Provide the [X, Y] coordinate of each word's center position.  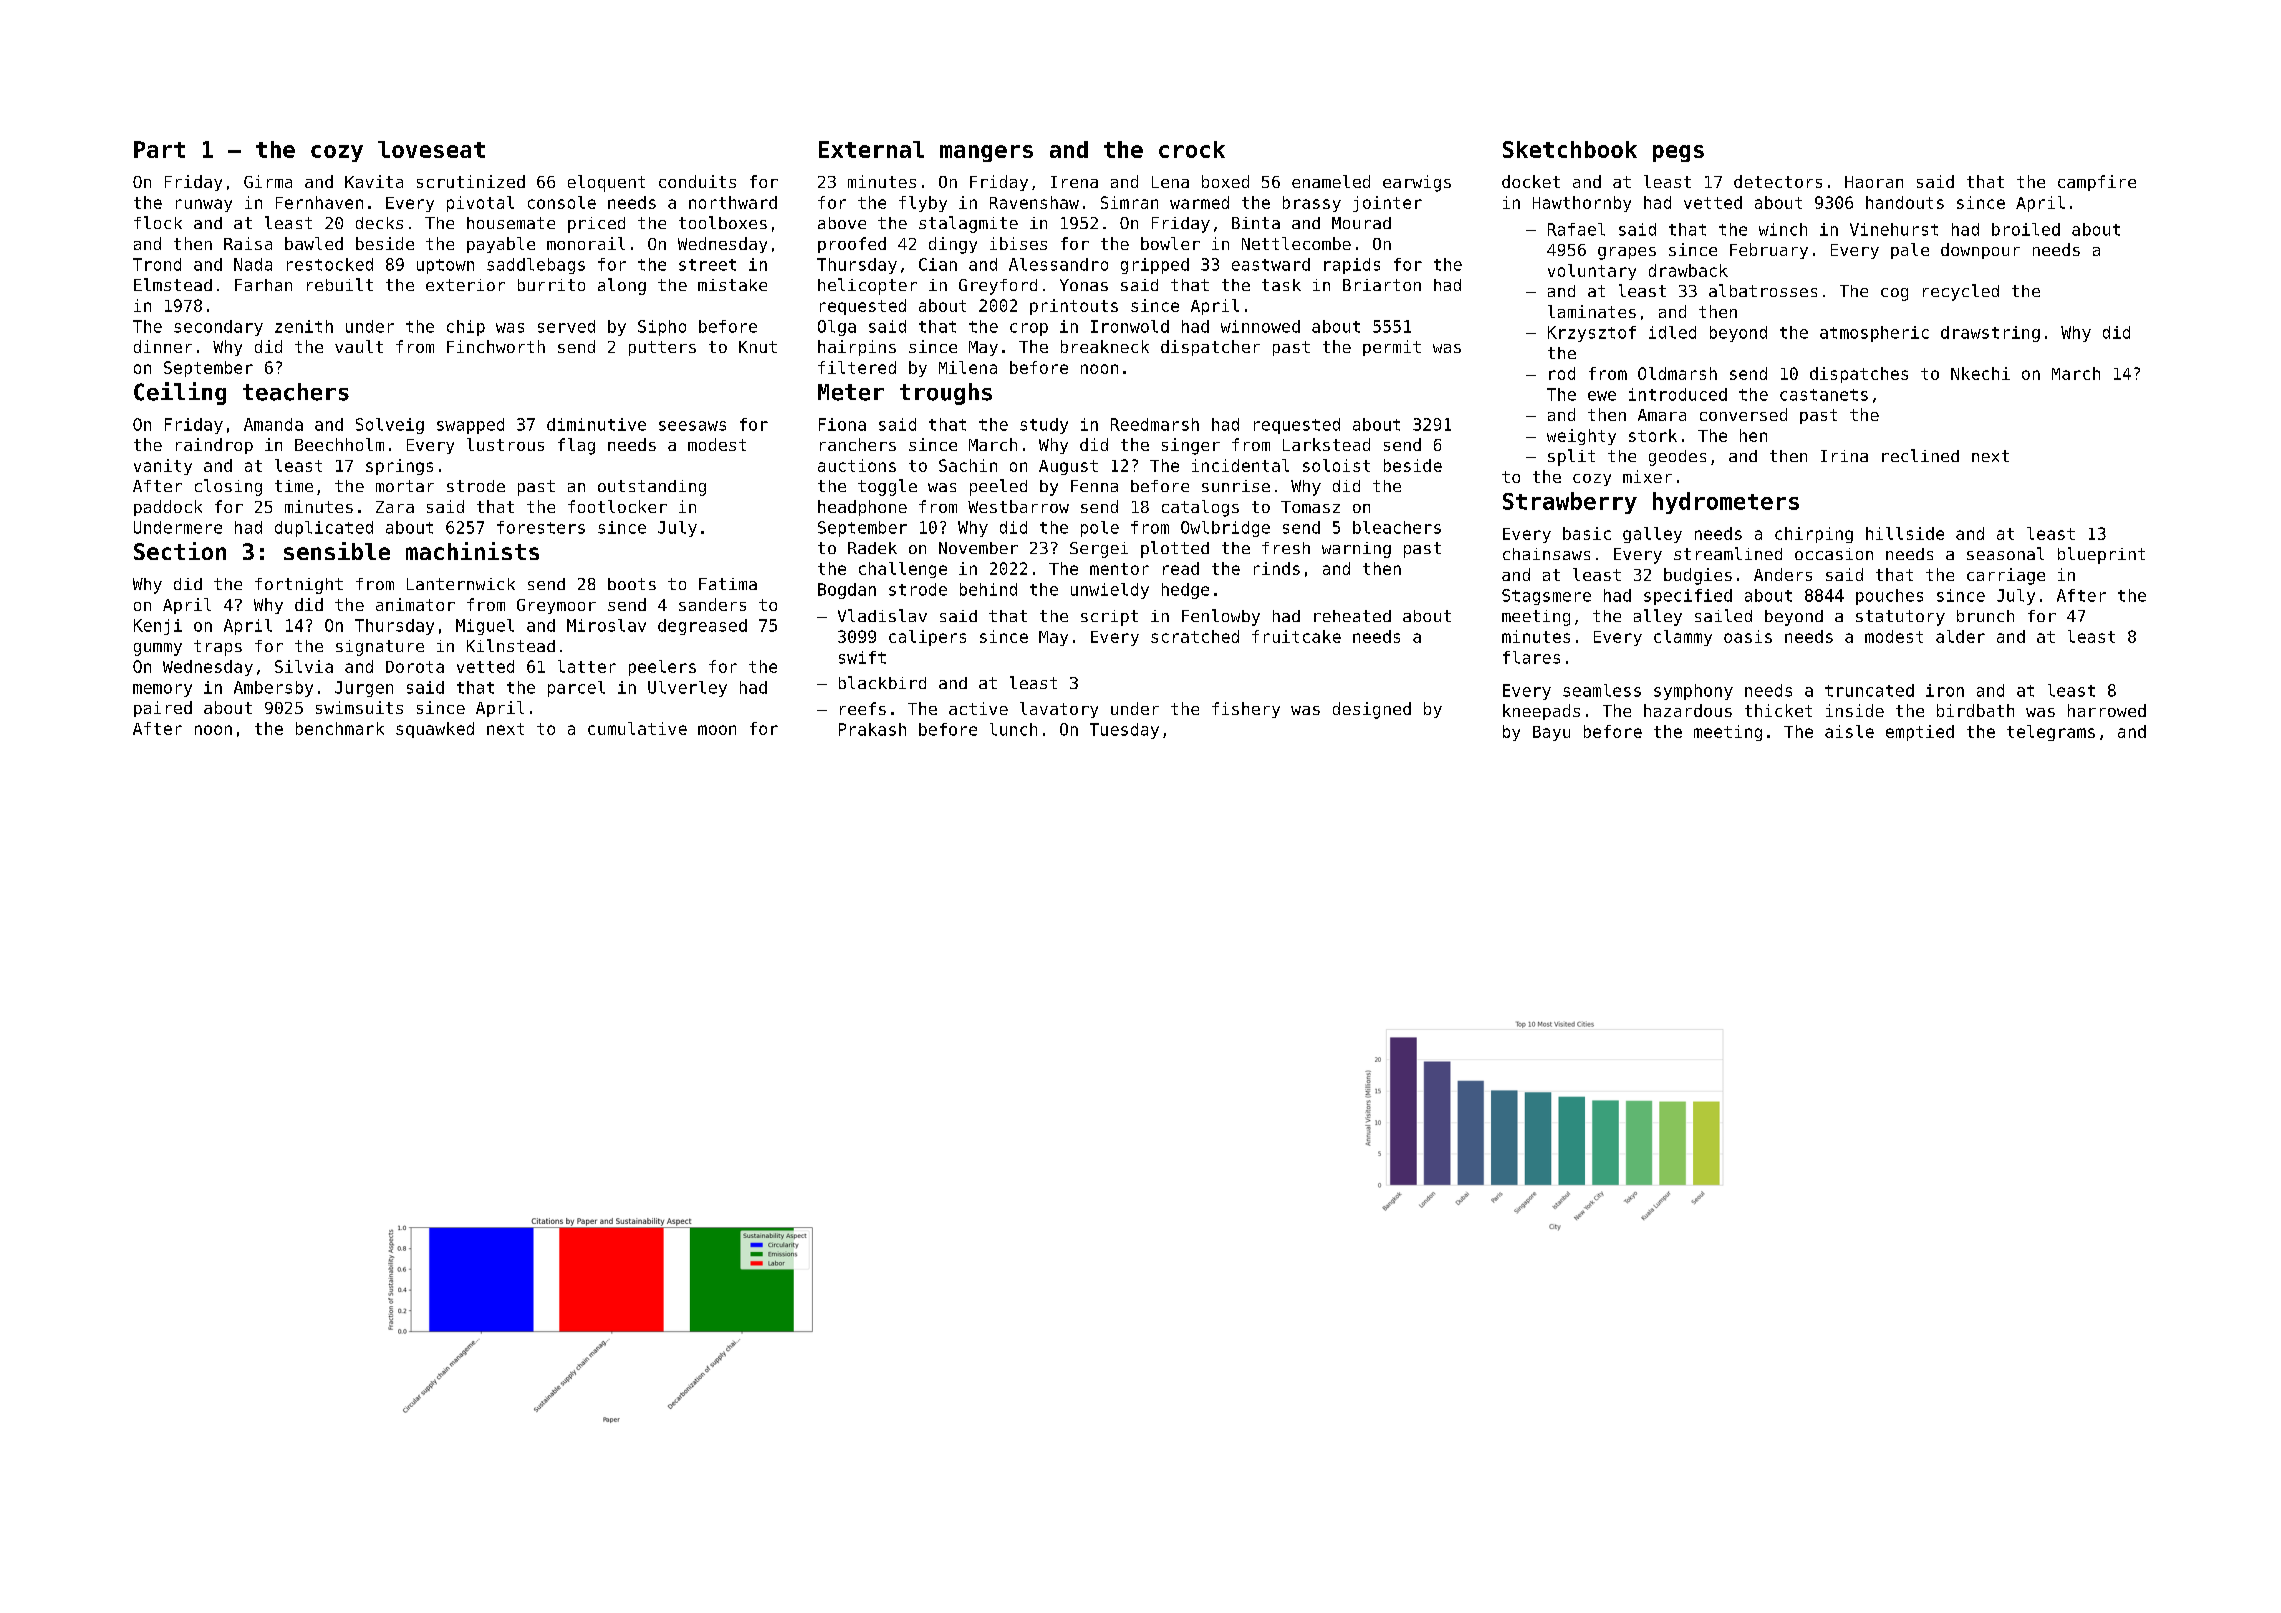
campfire [2097, 183]
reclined [1920, 455]
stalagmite [968, 224]
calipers [927, 638]
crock [1192, 149]
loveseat [431, 149]
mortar [405, 486]
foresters [541, 527]
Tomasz [1310, 507]
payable [501, 245]
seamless [1602, 690]
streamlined [1728, 553]
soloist [1336, 465]
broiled [2026, 229]
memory [162, 690]
